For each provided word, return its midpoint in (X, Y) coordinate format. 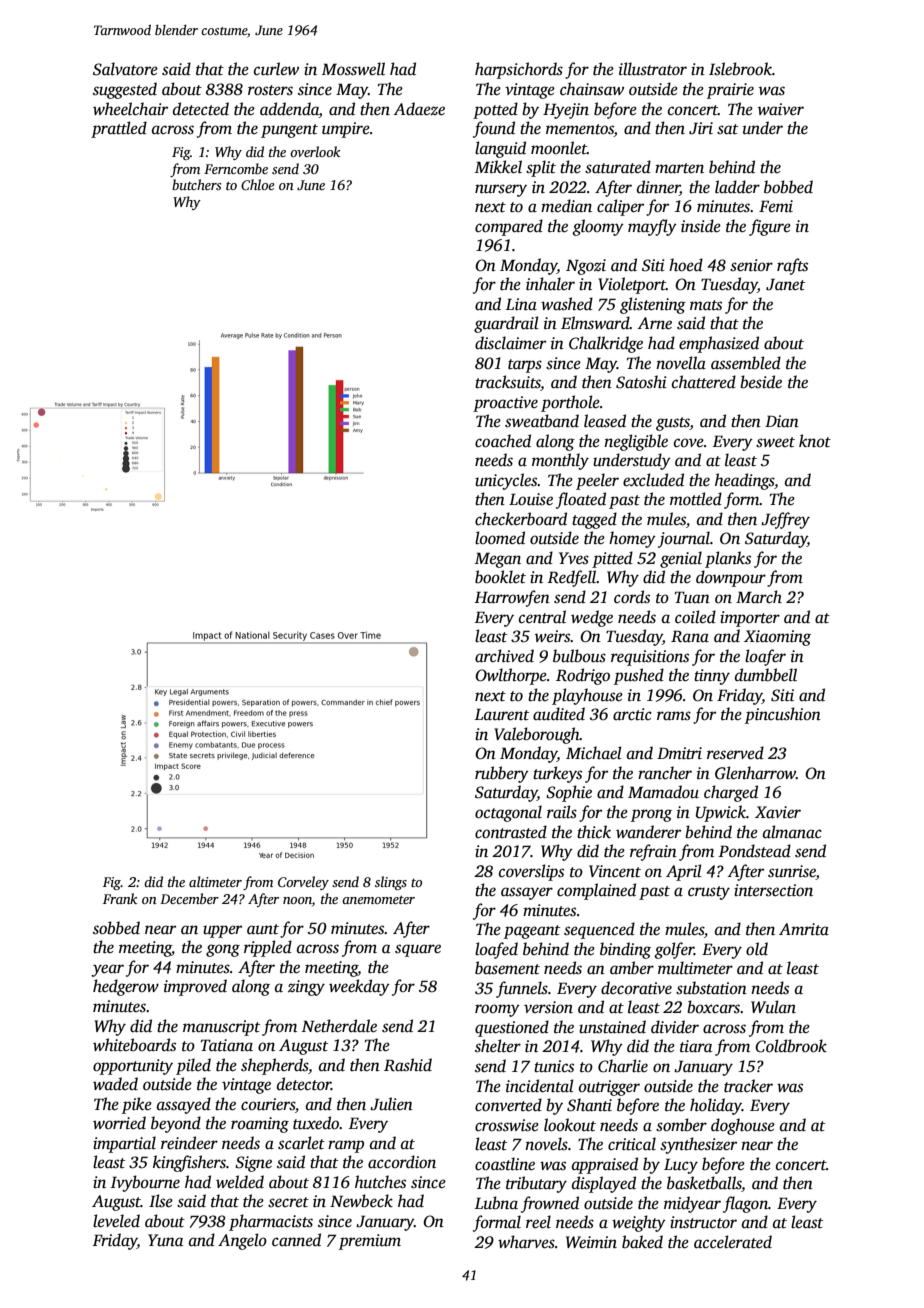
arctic (632, 714)
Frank (120, 898)
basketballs (704, 1184)
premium (370, 1242)
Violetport (632, 285)
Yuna (165, 1240)
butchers (196, 184)
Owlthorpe (511, 676)
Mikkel (498, 167)
